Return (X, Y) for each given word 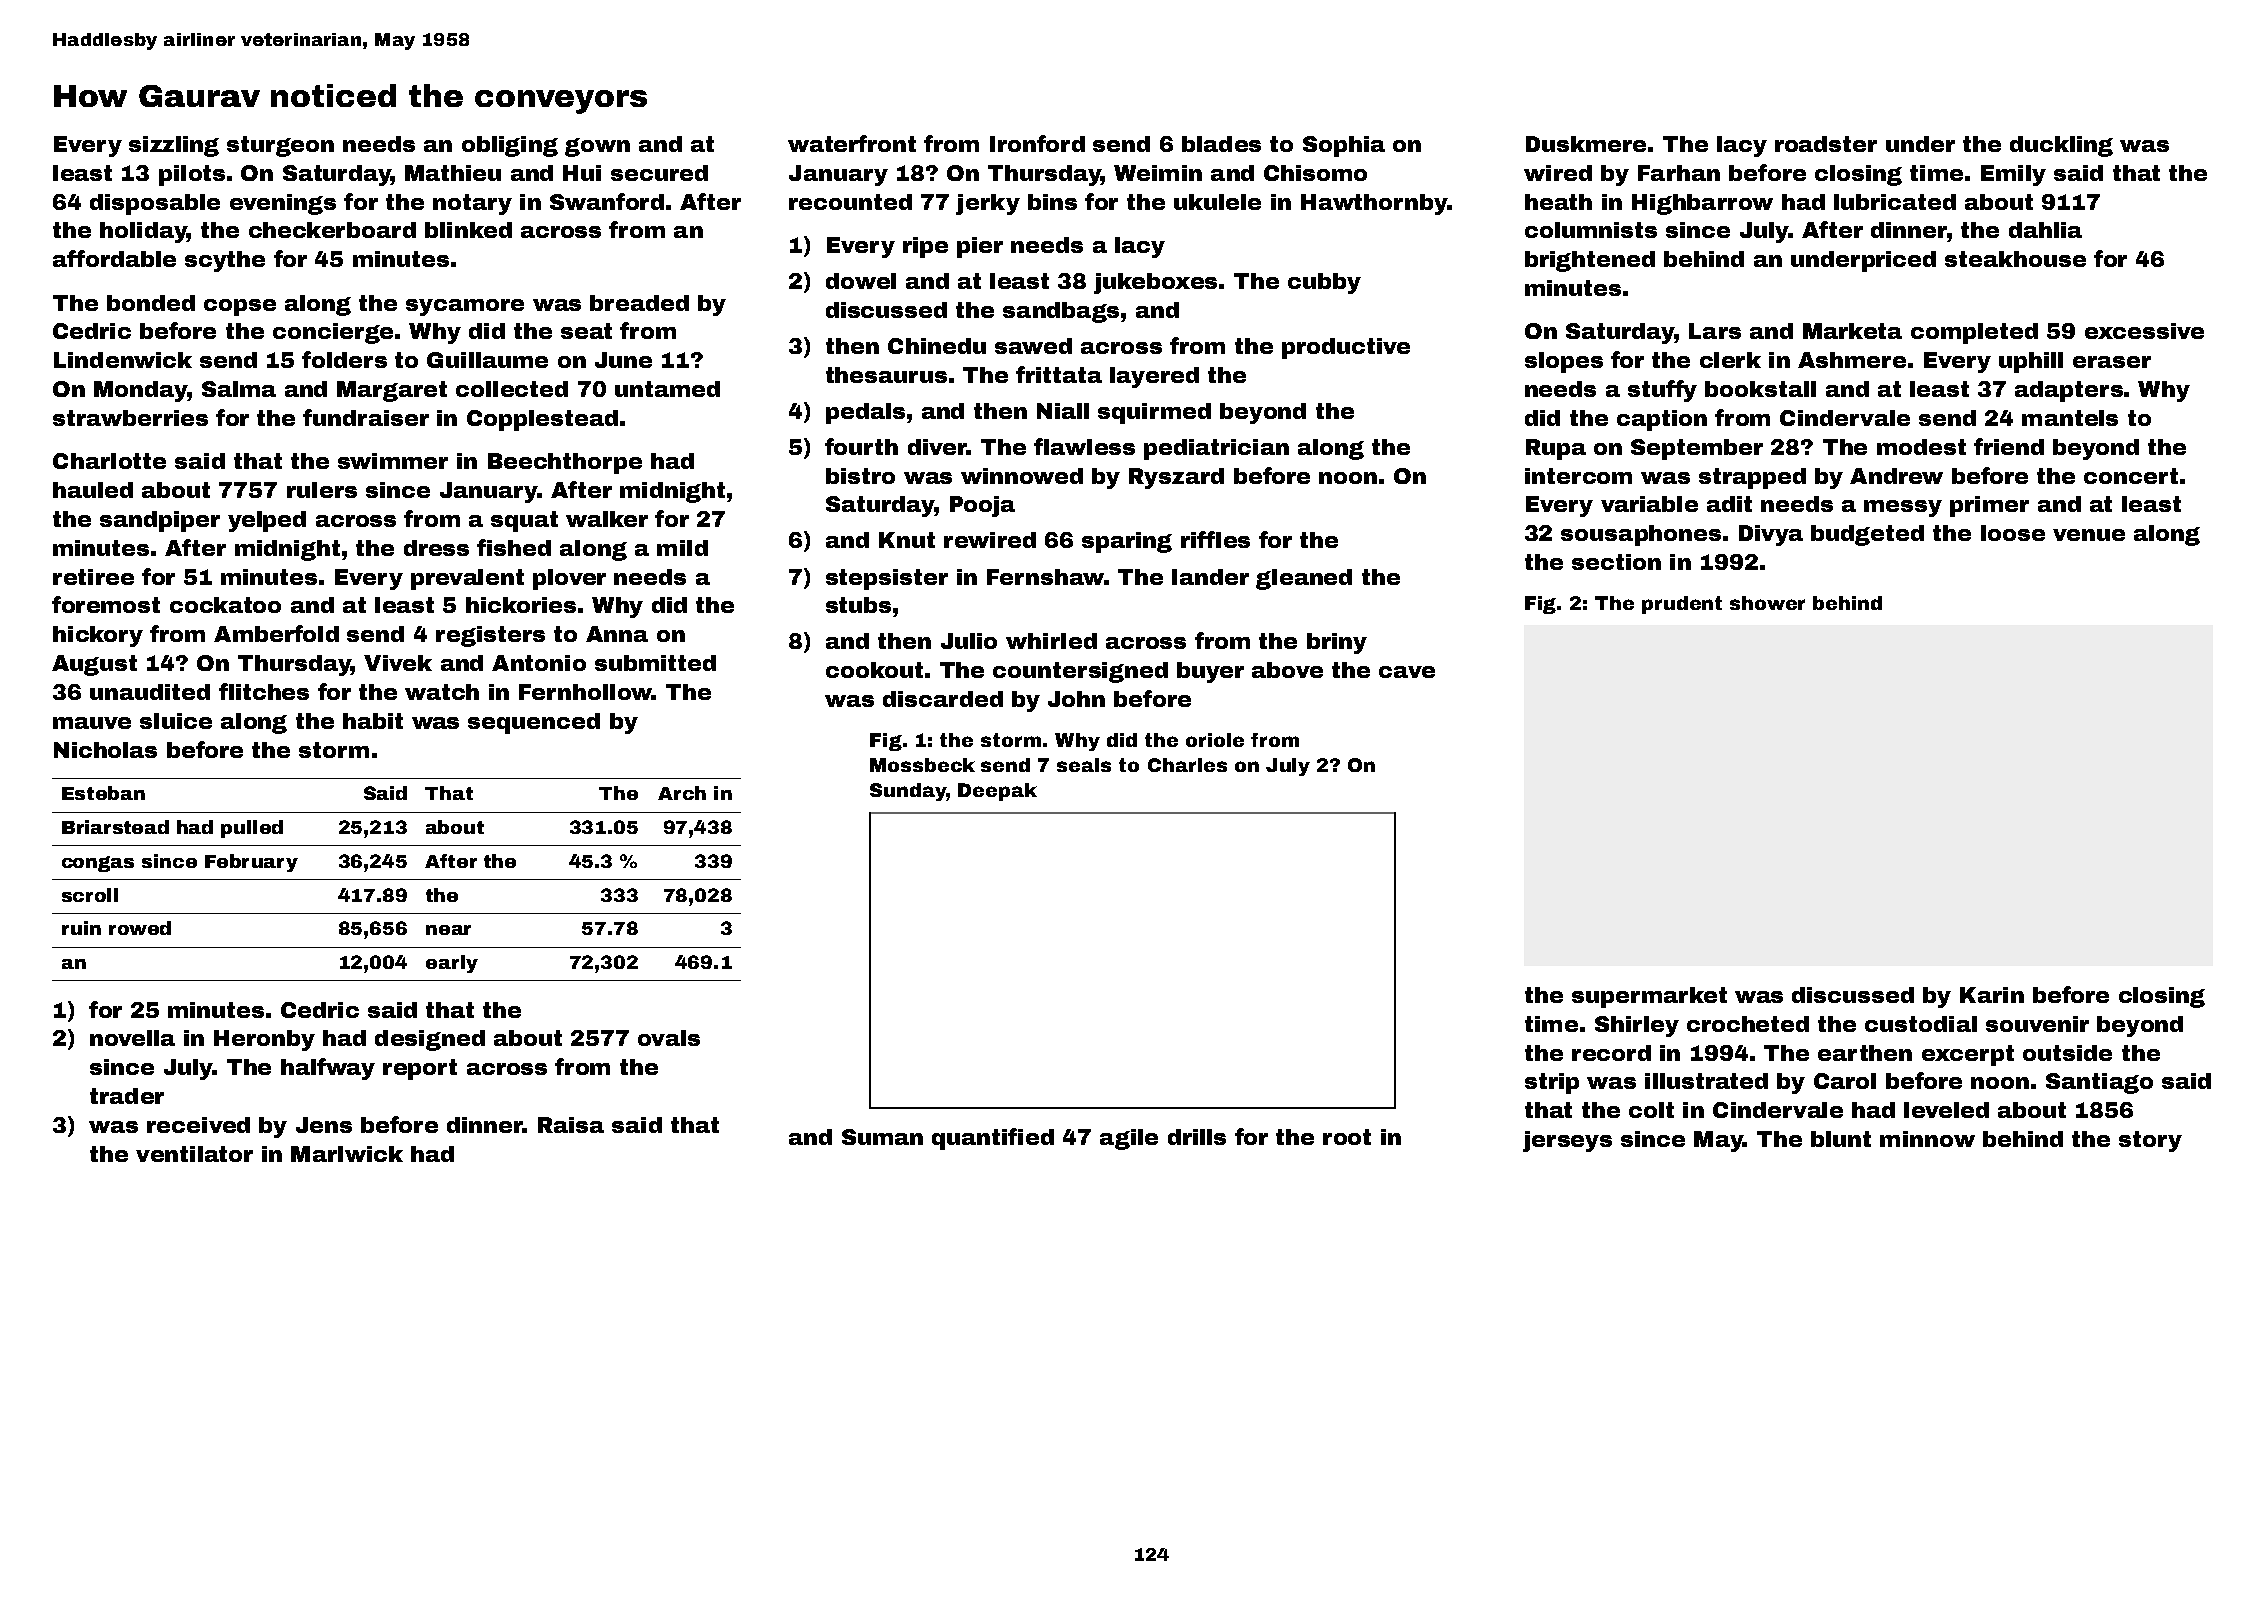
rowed (140, 928)
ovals (669, 1038)
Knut (907, 540)
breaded (639, 303)
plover (569, 579)
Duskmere (1586, 144)
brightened (1590, 261)
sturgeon (280, 146)
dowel (861, 281)
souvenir (2037, 1024)
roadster (1826, 144)
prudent (1682, 605)
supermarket (1649, 997)
